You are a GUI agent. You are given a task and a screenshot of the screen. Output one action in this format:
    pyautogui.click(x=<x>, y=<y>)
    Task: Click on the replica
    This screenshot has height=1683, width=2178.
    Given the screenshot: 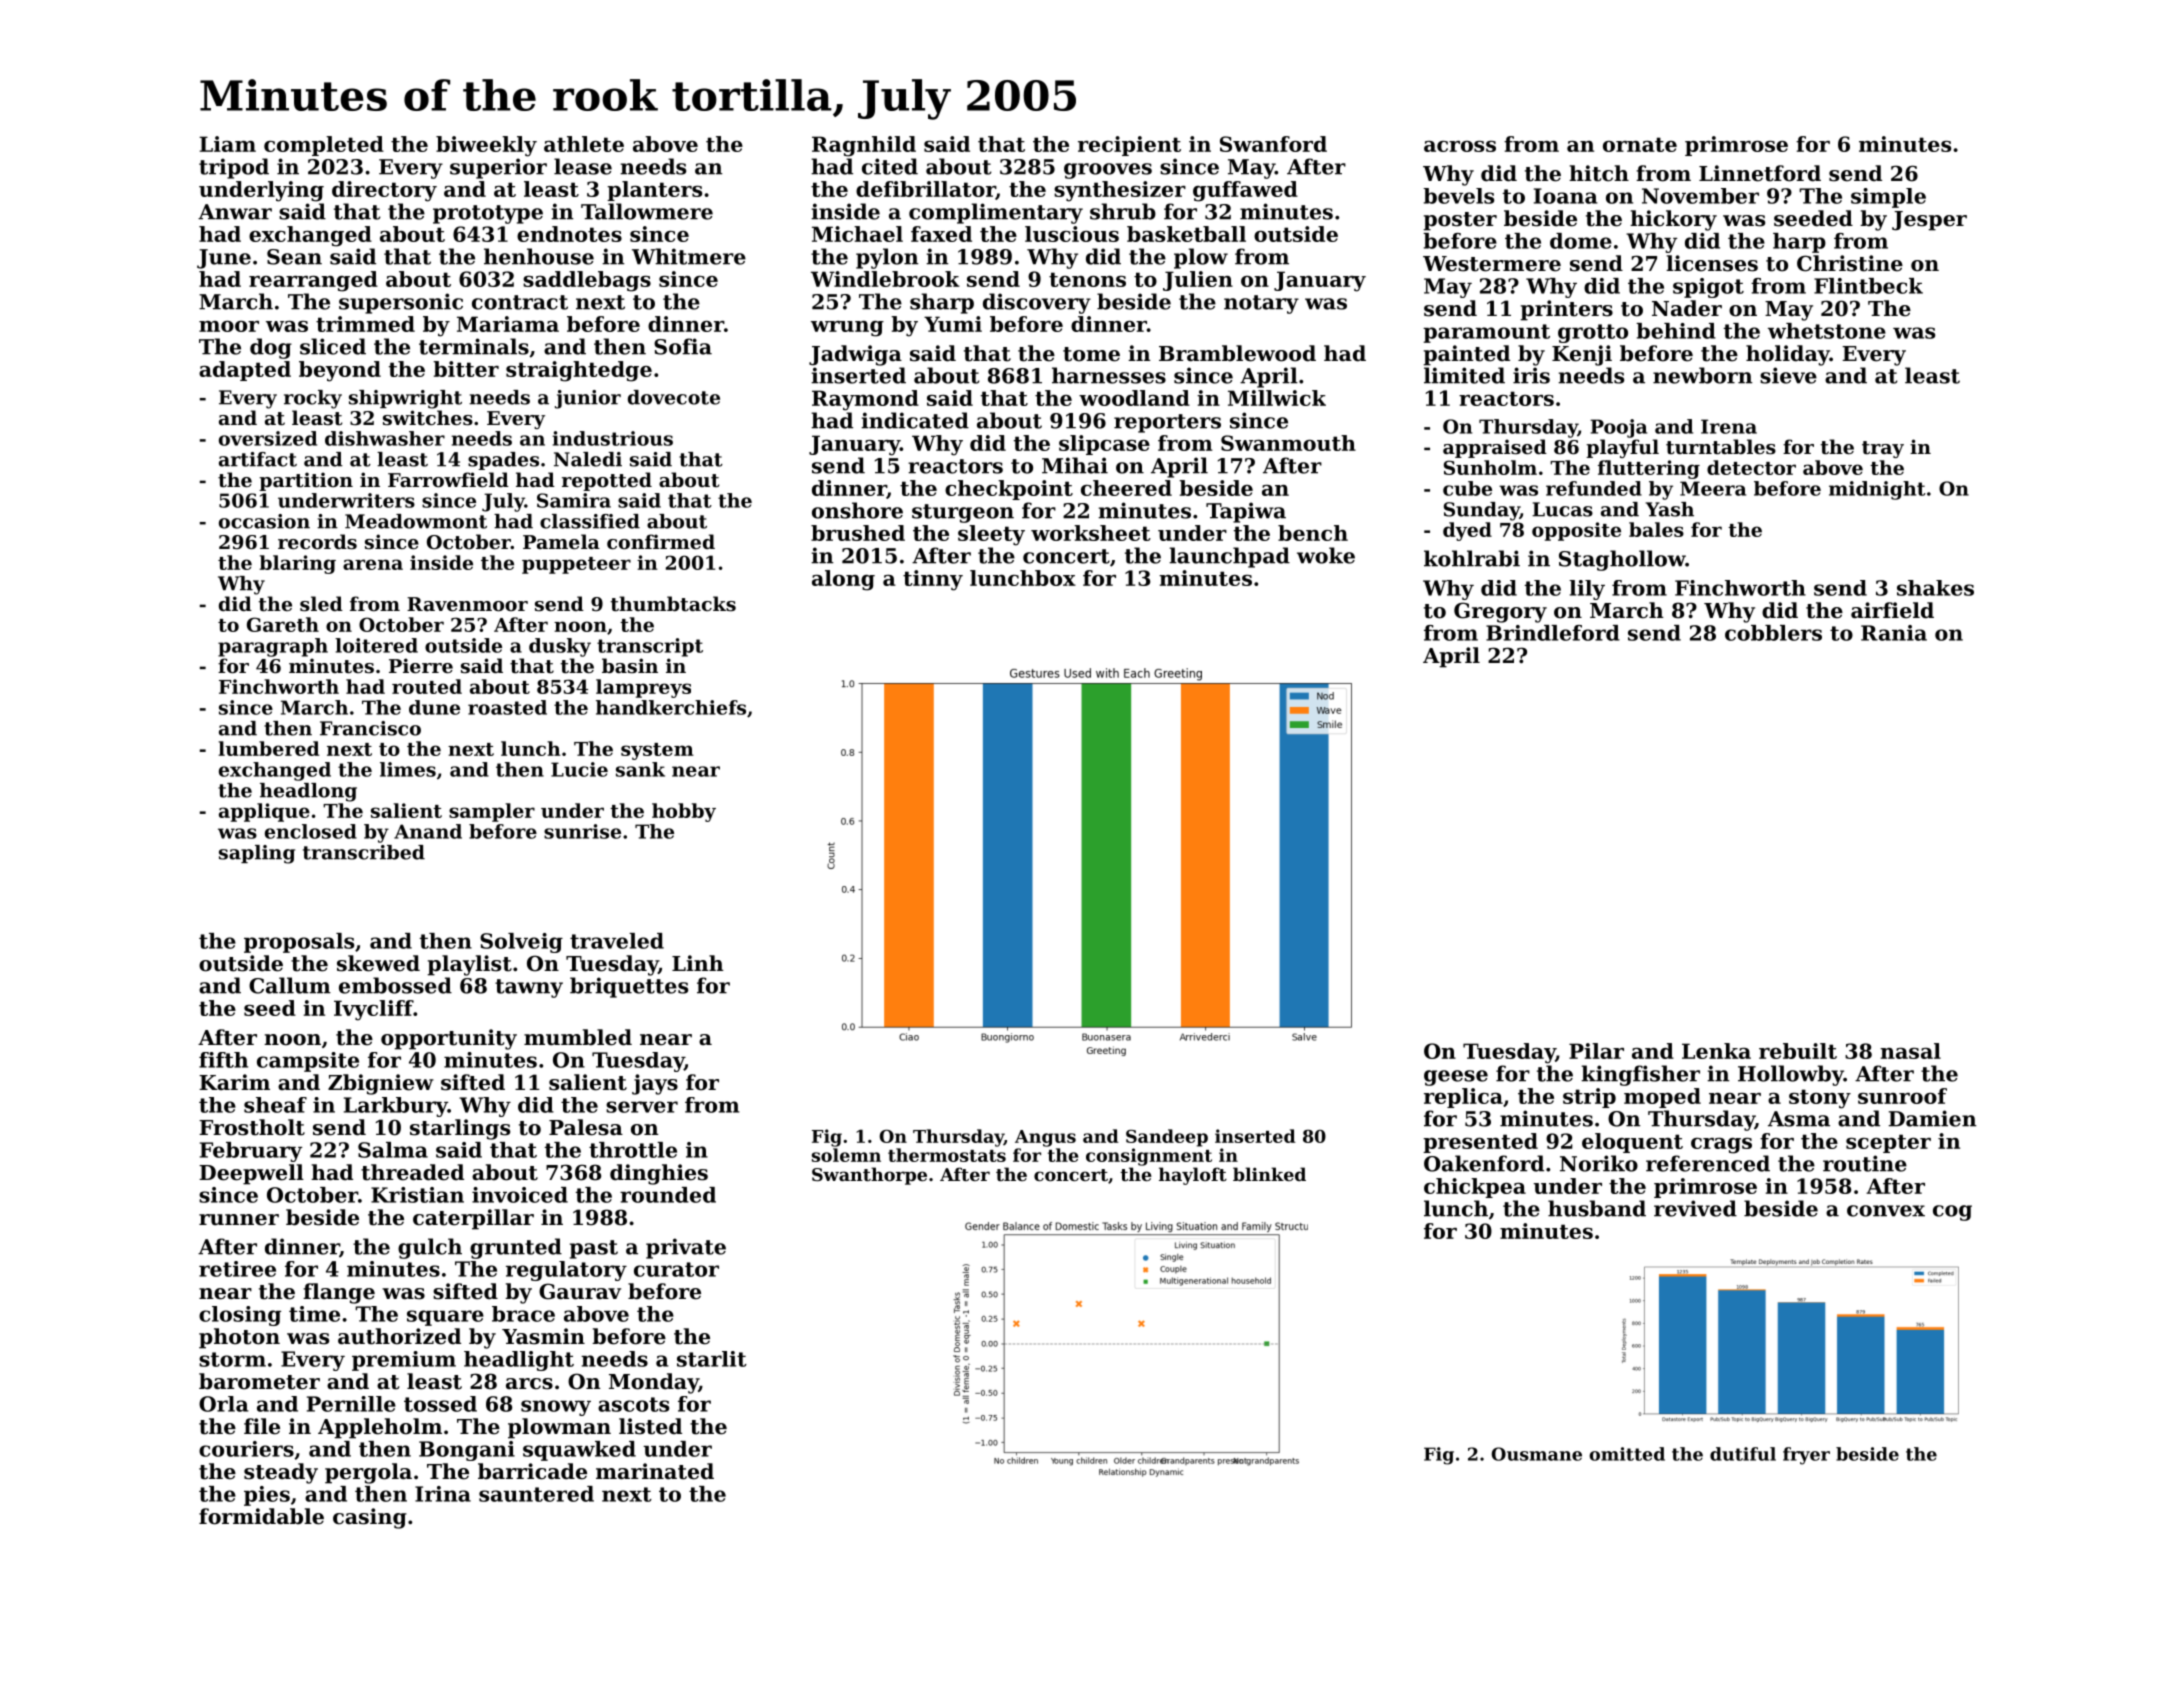 What is the action you would take?
    pyautogui.click(x=1463, y=1098)
